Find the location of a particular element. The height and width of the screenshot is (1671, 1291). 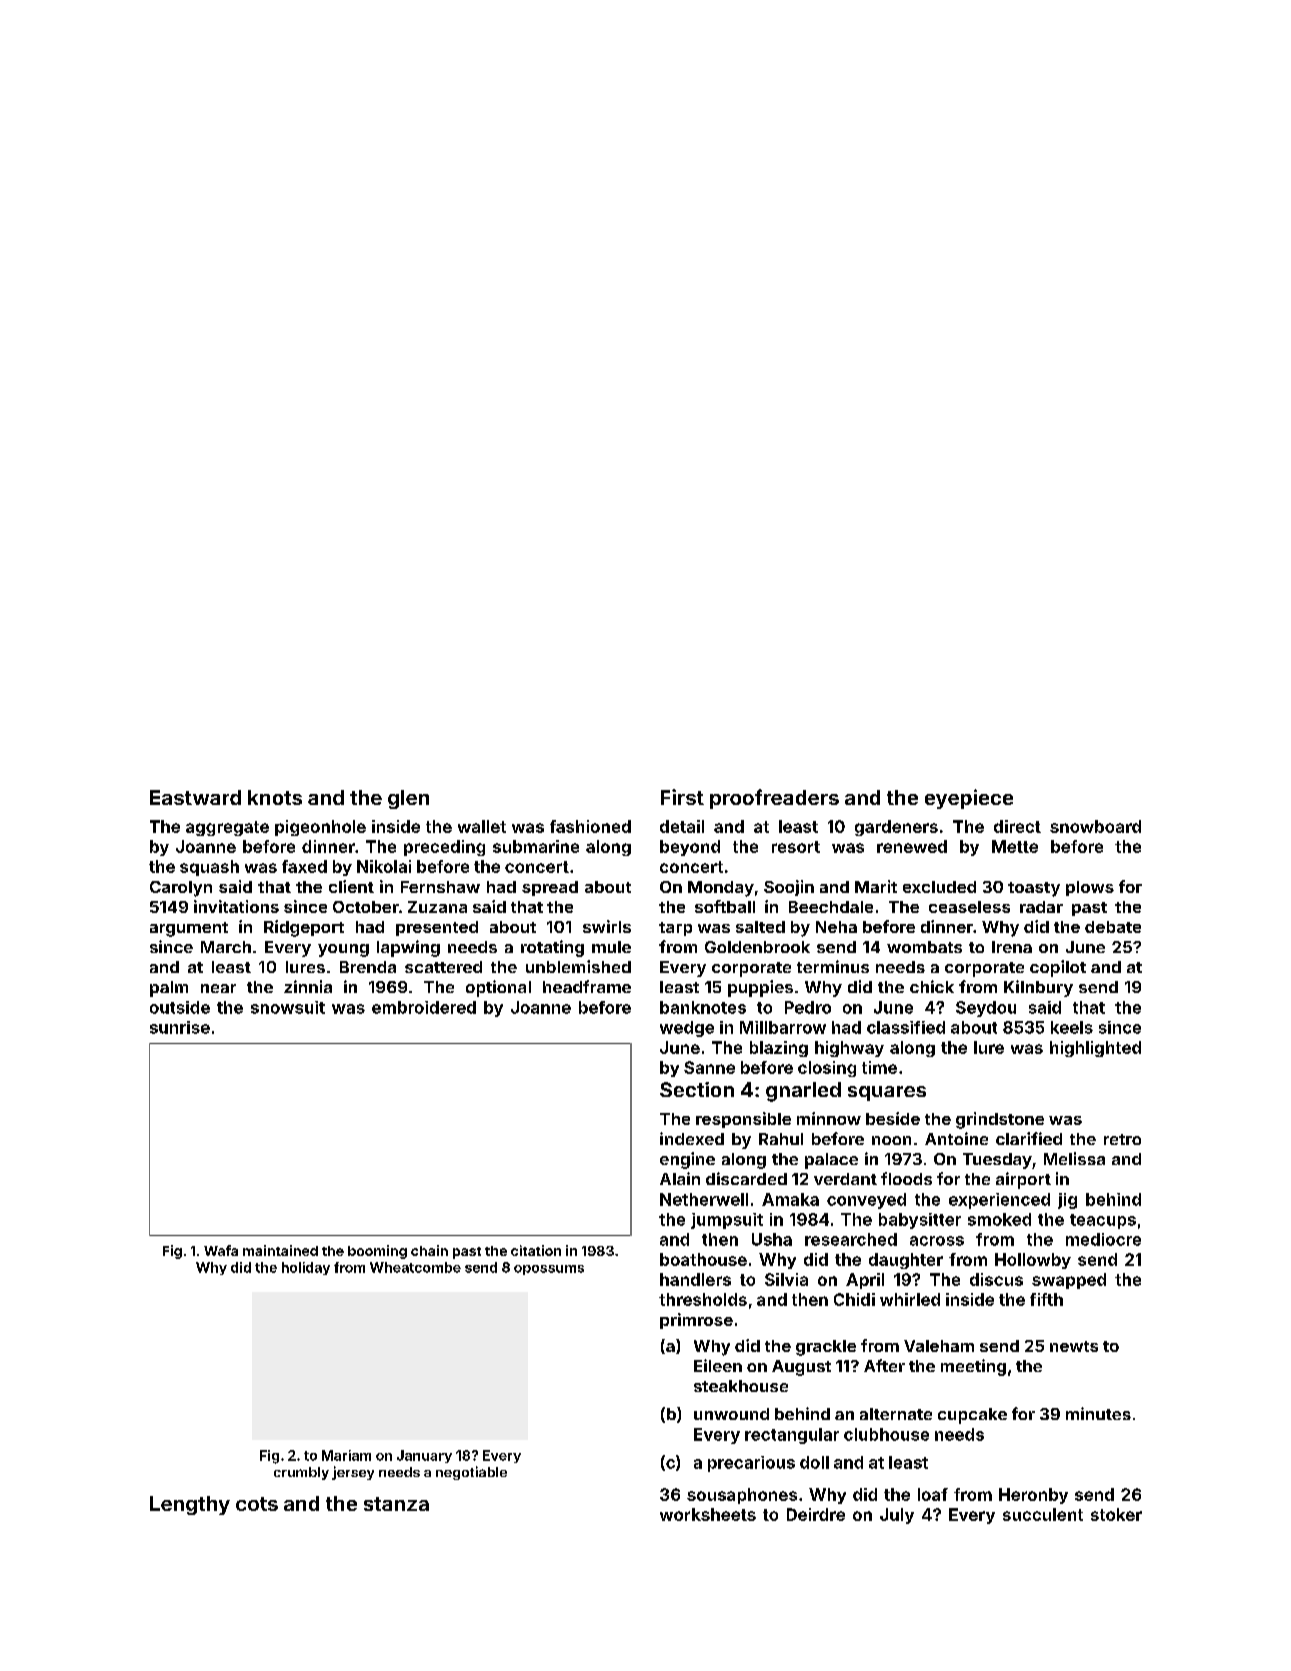

Wafa is located at coordinates (221, 1250).
